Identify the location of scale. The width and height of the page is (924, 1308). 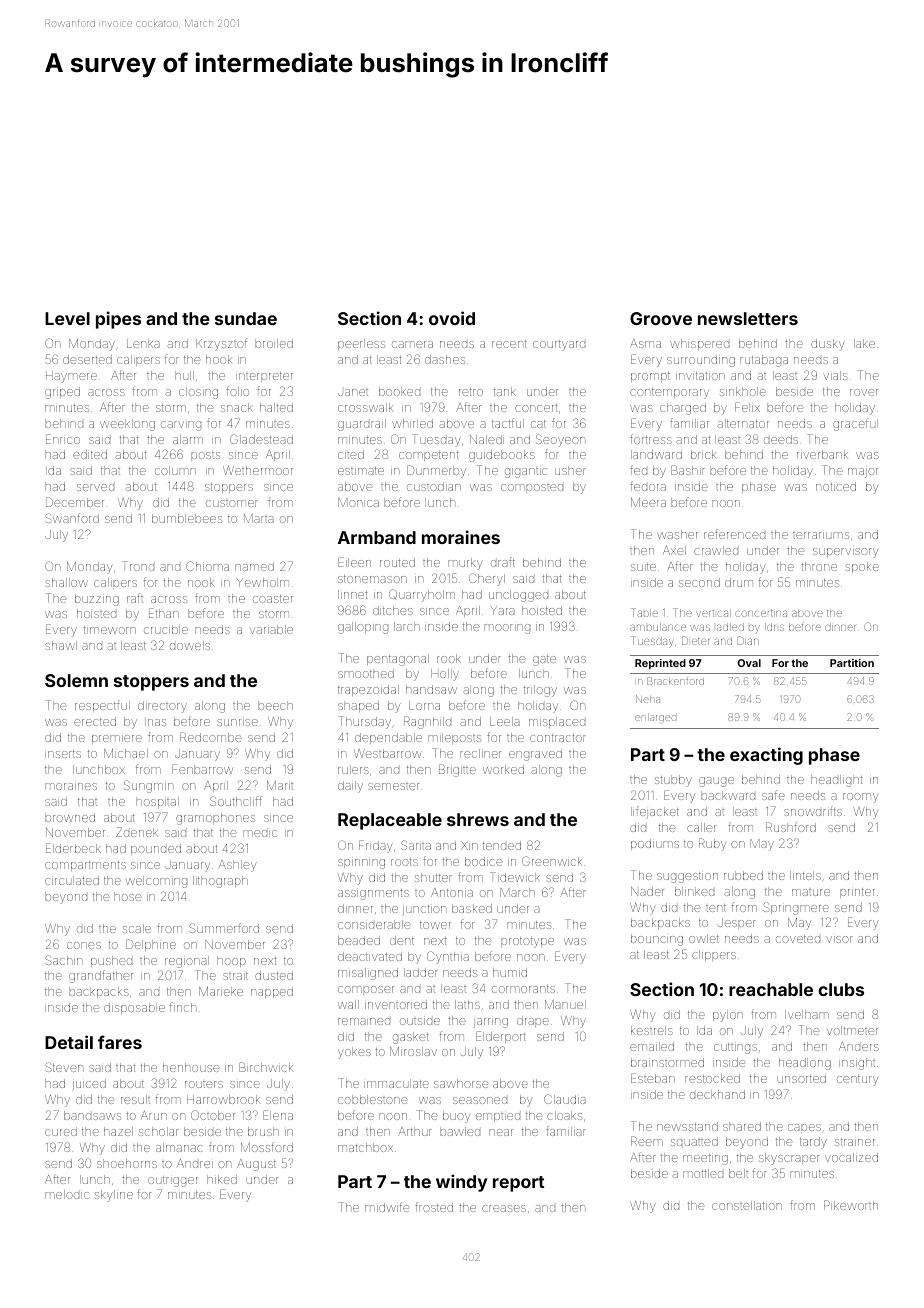
(137, 928).
